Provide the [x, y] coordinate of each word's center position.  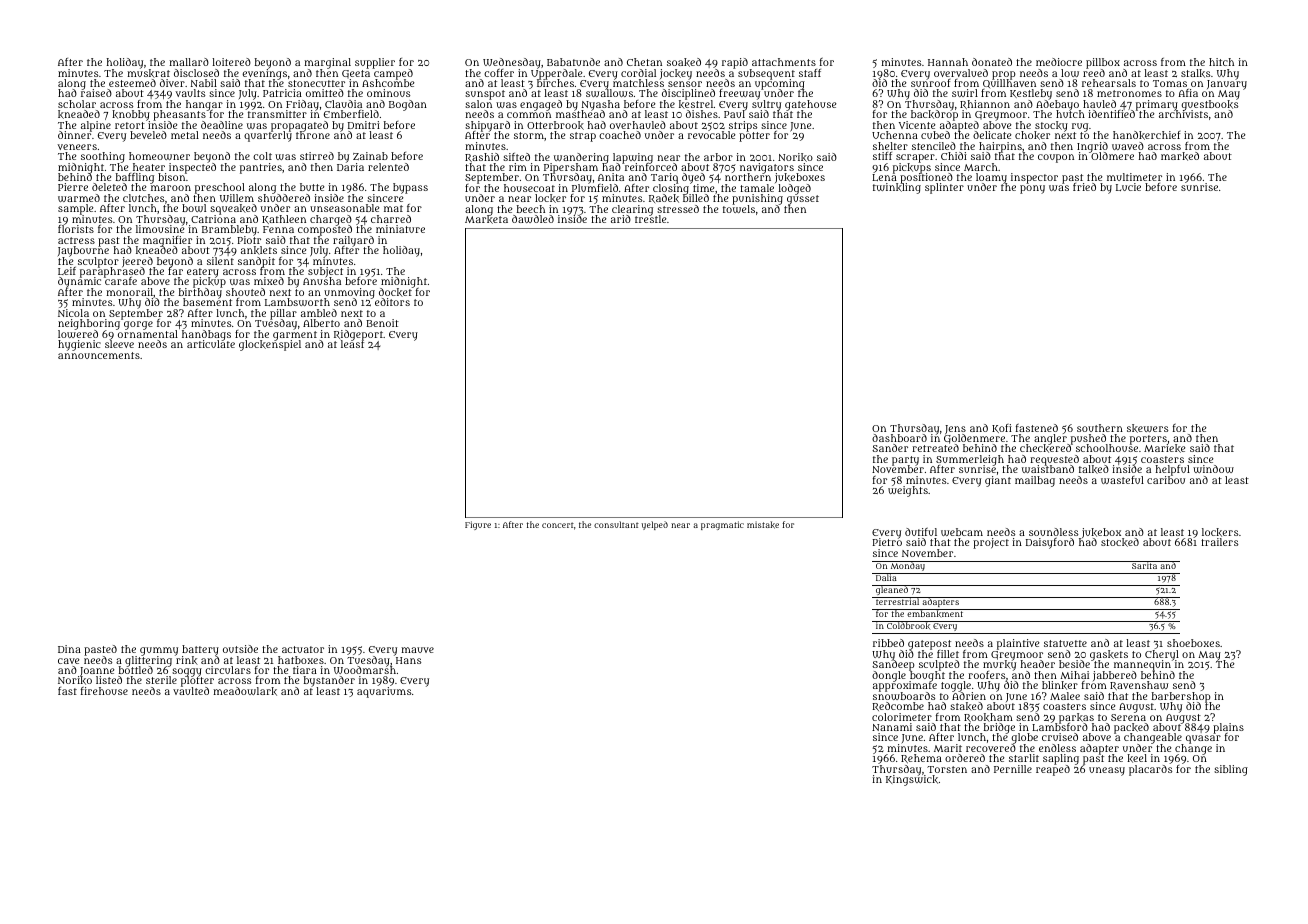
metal [185, 135]
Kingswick [912, 781]
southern [1100, 428]
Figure [478, 525]
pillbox [1103, 63]
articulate [211, 344]
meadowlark [245, 691]
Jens [955, 429]
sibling [1231, 770]
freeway [739, 95]
